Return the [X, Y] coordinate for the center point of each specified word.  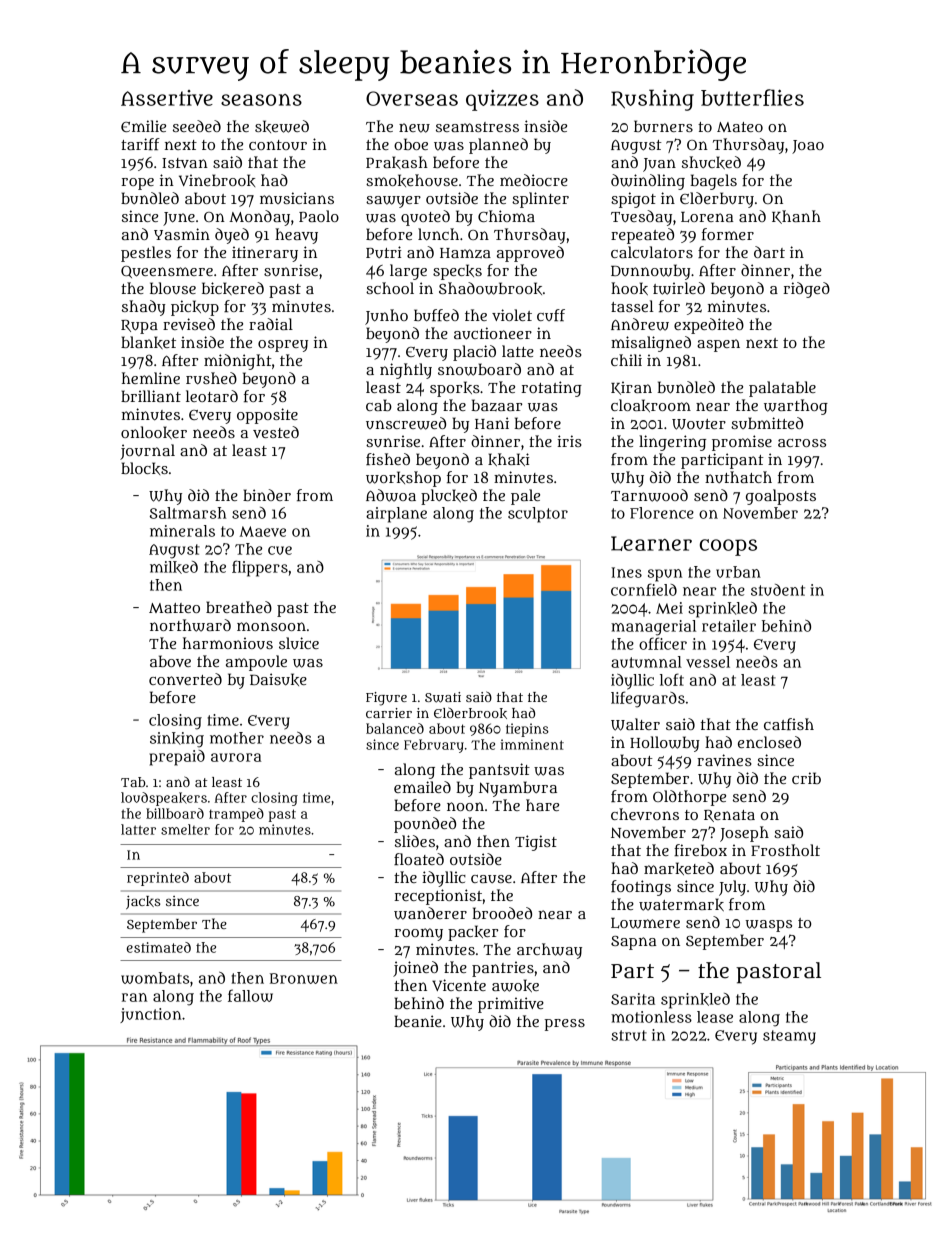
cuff [551, 315]
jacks [143, 902]
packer [473, 933]
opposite [267, 416]
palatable [782, 389]
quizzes [502, 100]
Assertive [167, 98]
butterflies [752, 97]
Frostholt [785, 850]
